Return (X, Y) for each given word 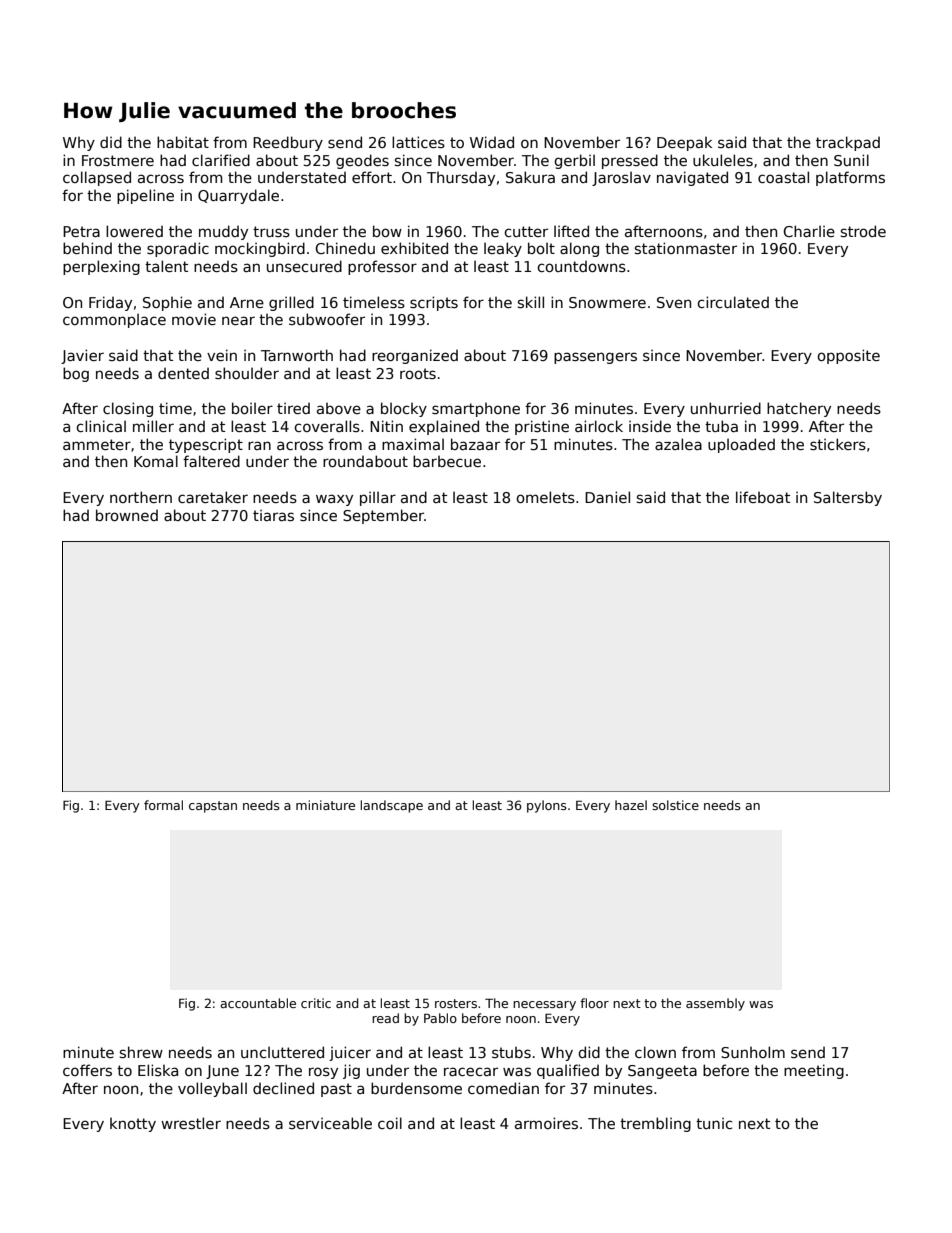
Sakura (530, 177)
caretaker (213, 497)
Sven (674, 302)
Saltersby (848, 498)
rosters (456, 1003)
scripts (434, 303)
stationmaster (686, 248)
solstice (675, 805)
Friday (110, 303)
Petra (81, 231)
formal (163, 805)
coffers (87, 1070)
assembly (715, 1004)
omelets (545, 497)
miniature (325, 805)
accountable (258, 1003)
